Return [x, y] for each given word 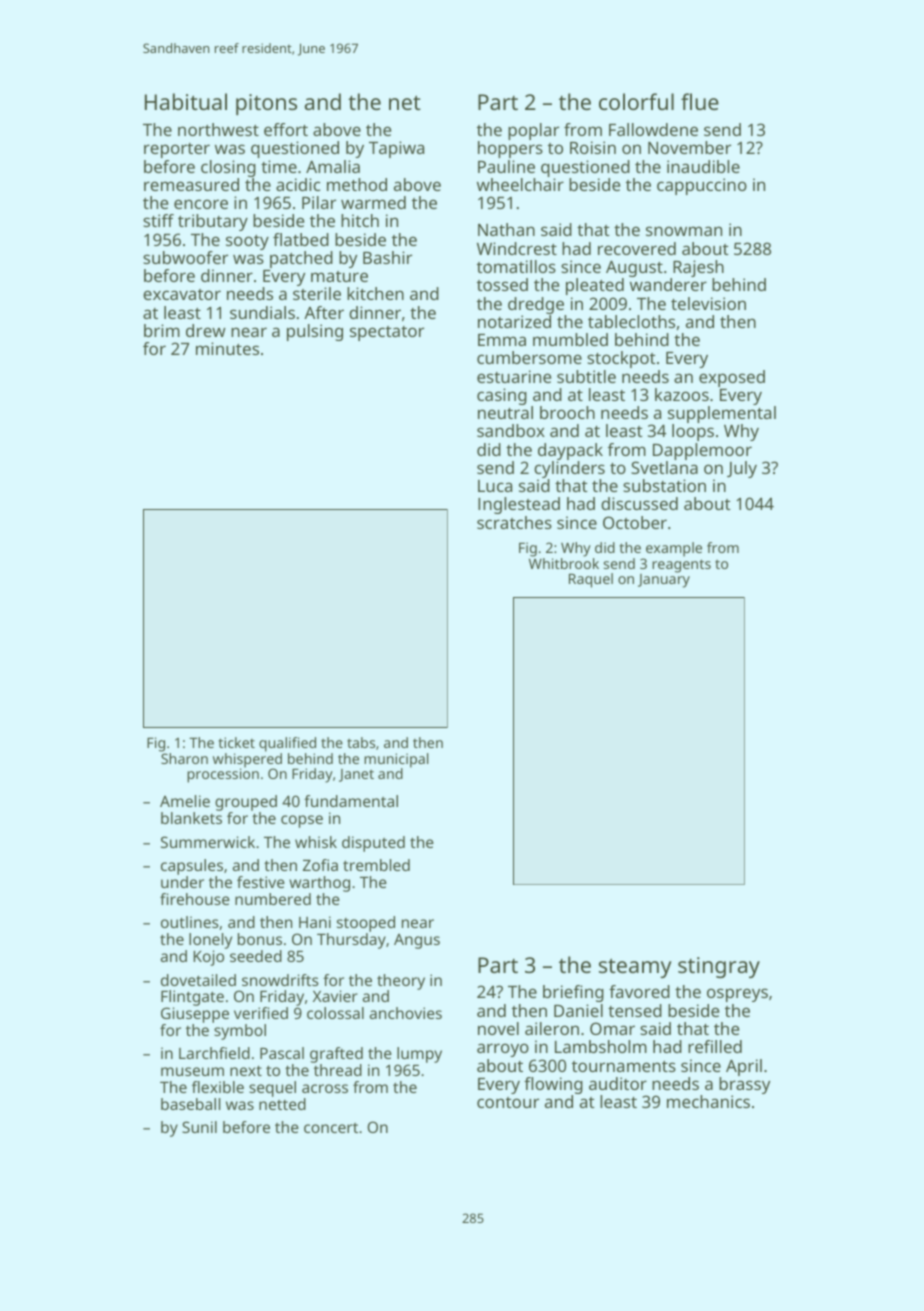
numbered [273, 899]
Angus [417, 941]
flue [700, 101]
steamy [635, 968]
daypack [570, 451]
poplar [533, 131]
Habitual [186, 101]
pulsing [315, 332]
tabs [361, 742]
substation [664, 485]
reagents [681, 566]
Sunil [199, 1127]
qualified [287, 744]
